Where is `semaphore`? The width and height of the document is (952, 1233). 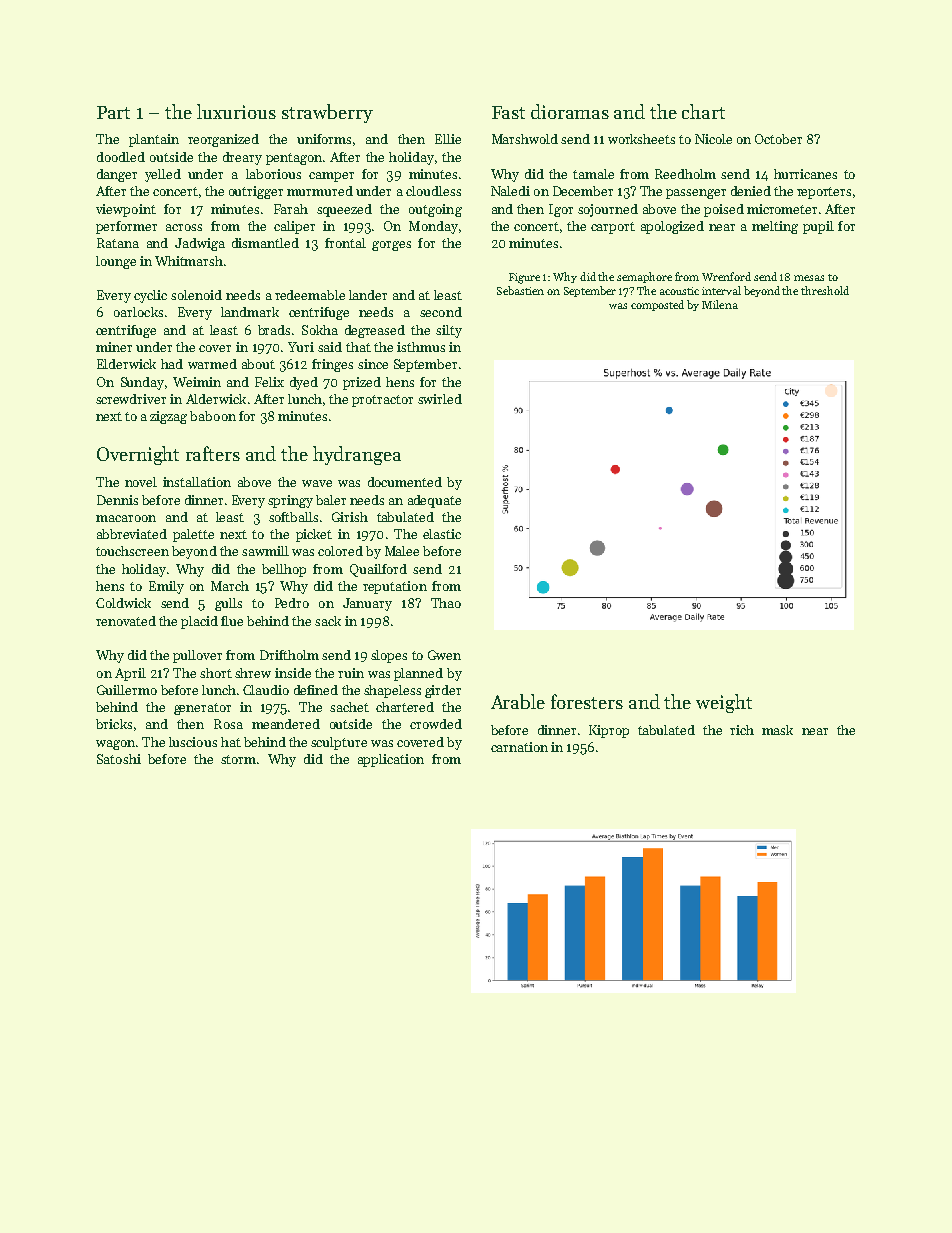 semaphore is located at coordinates (644, 277).
